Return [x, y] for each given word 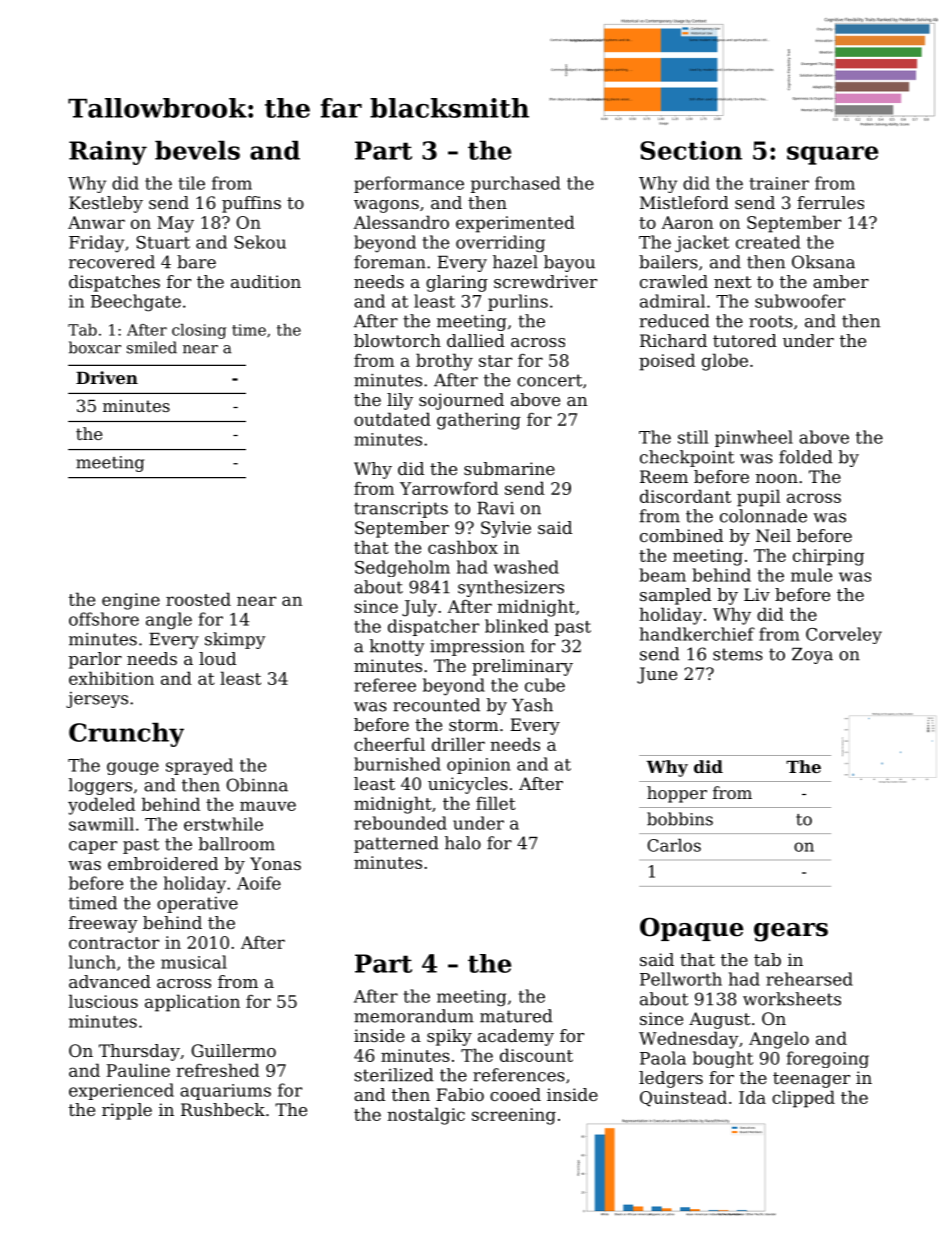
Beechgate [136, 303]
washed [526, 567]
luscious [103, 1001]
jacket [702, 244]
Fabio [460, 1094]
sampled [675, 596]
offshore [104, 619]
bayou [569, 263]
